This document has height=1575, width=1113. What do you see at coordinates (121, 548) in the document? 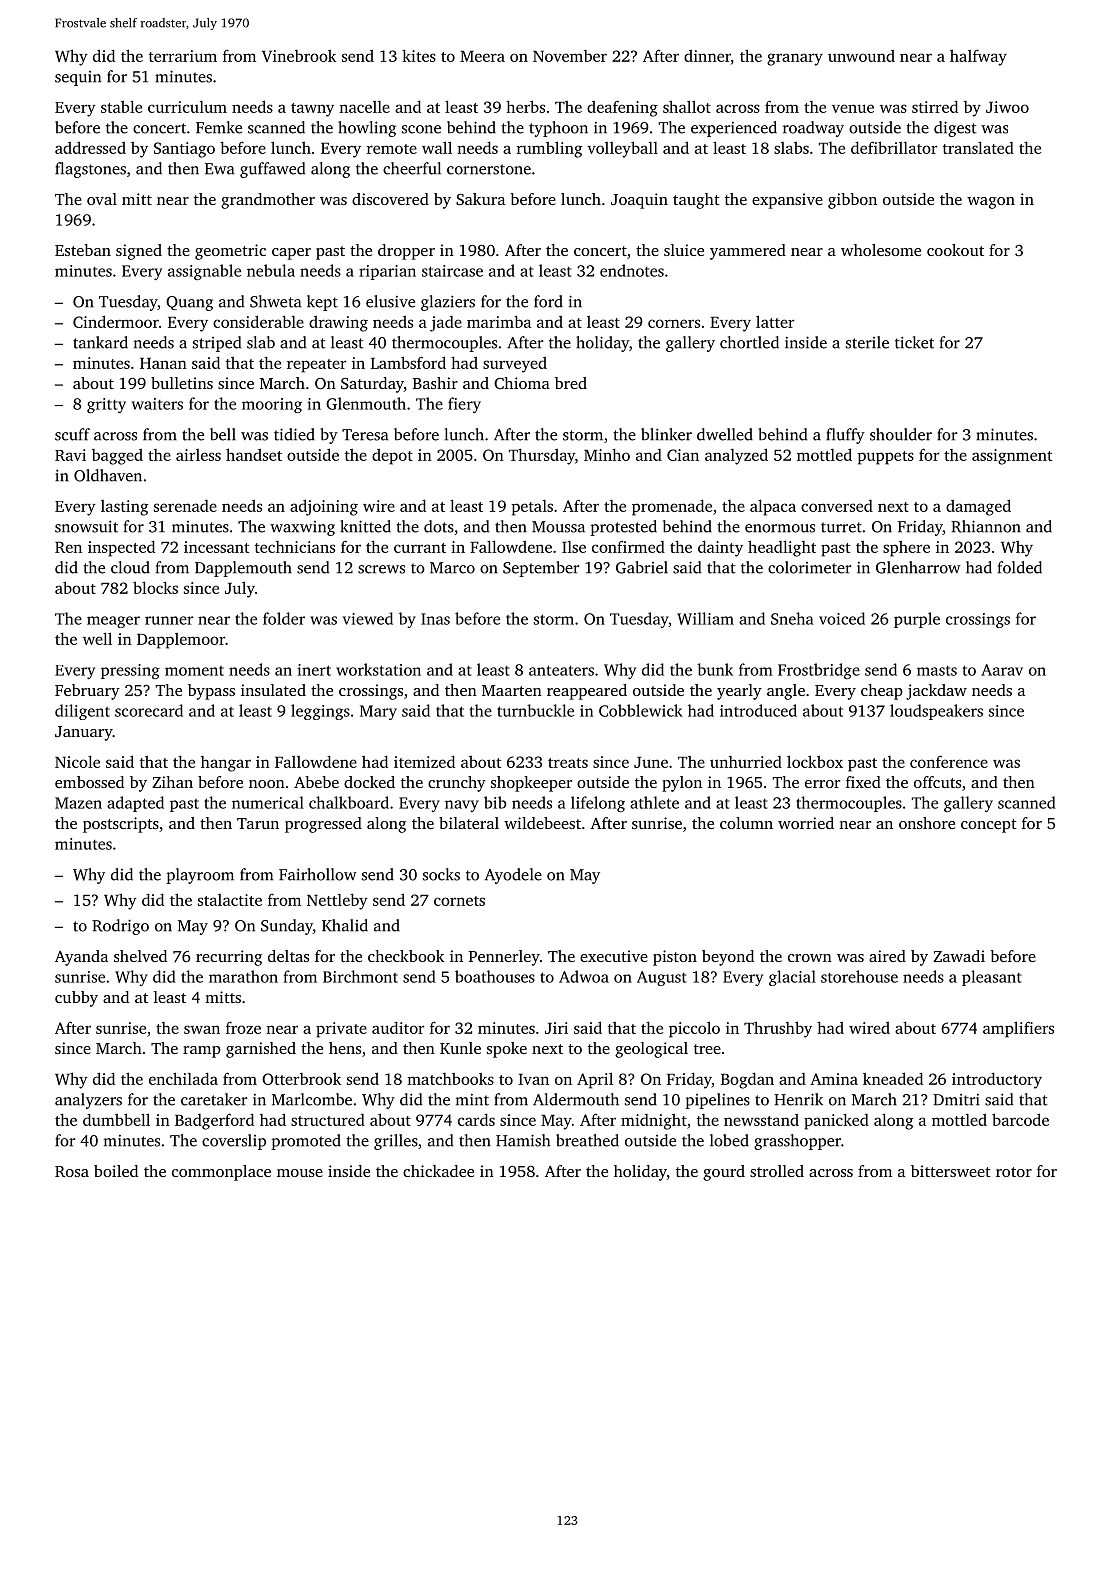
I see `inspected` at bounding box center [121, 548].
